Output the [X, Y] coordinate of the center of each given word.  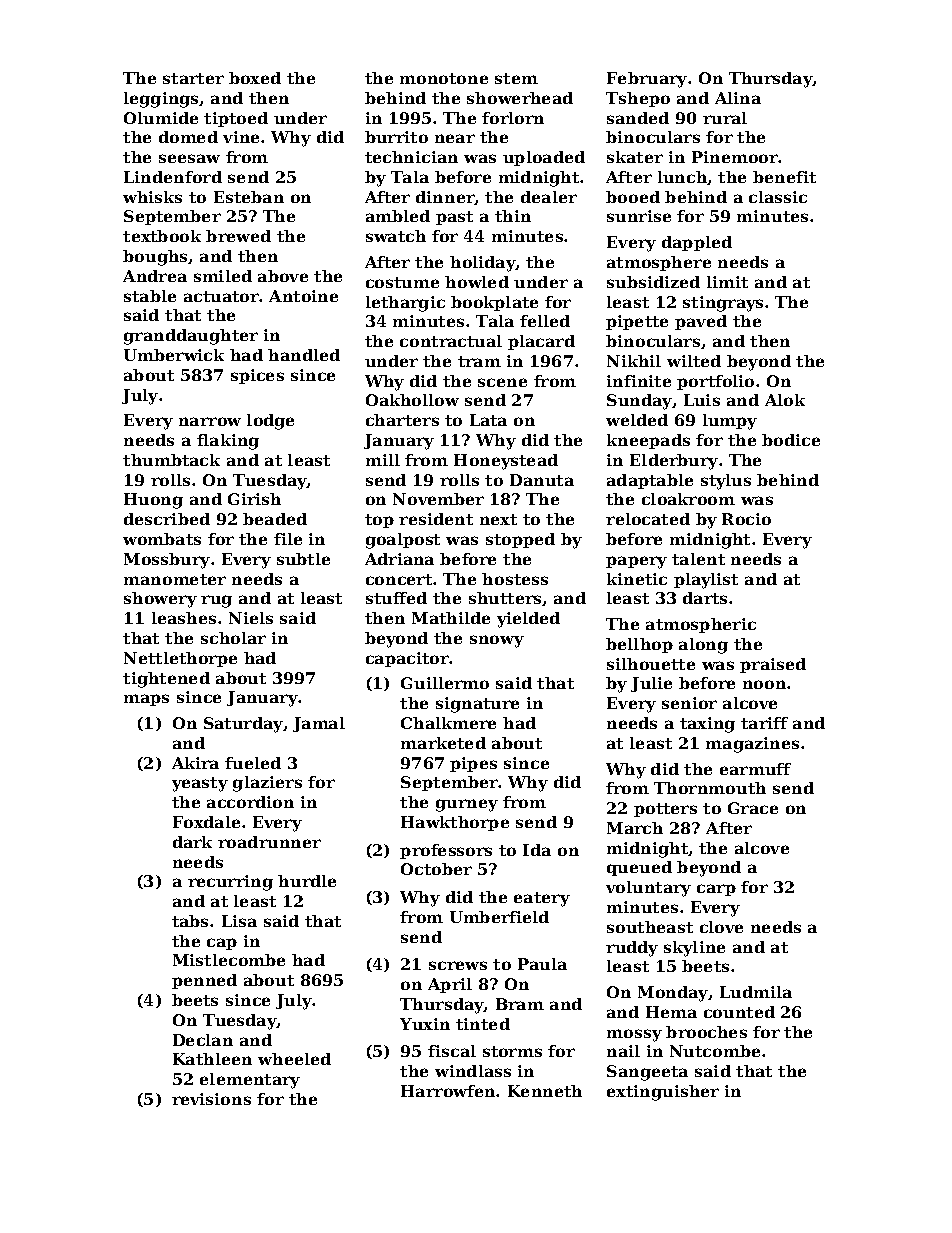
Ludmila [756, 992]
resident [436, 519]
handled [304, 355]
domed [188, 137]
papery [636, 562]
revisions [211, 1099]
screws [458, 965]
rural [725, 118]
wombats [162, 539]
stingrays [723, 304]
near [455, 138]
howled [477, 282]
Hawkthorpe [455, 823]
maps [146, 700]
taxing [707, 725]
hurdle [307, 881]
